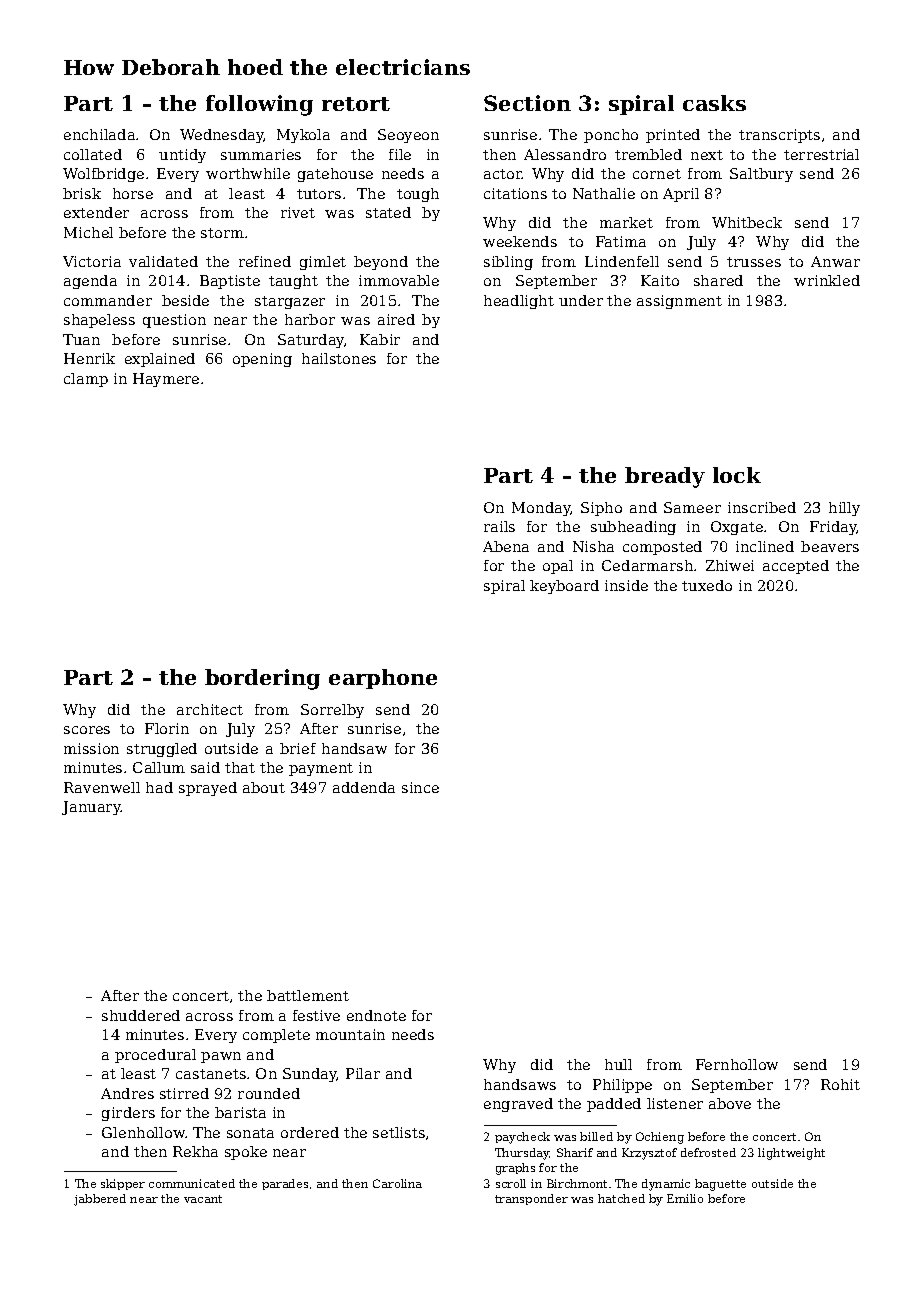 This screenshot has height=1308, width=924. What do you see at coordinates (621, 1198) in the screenshot?
I see `hatched` at bounding box center [621, 1198].
